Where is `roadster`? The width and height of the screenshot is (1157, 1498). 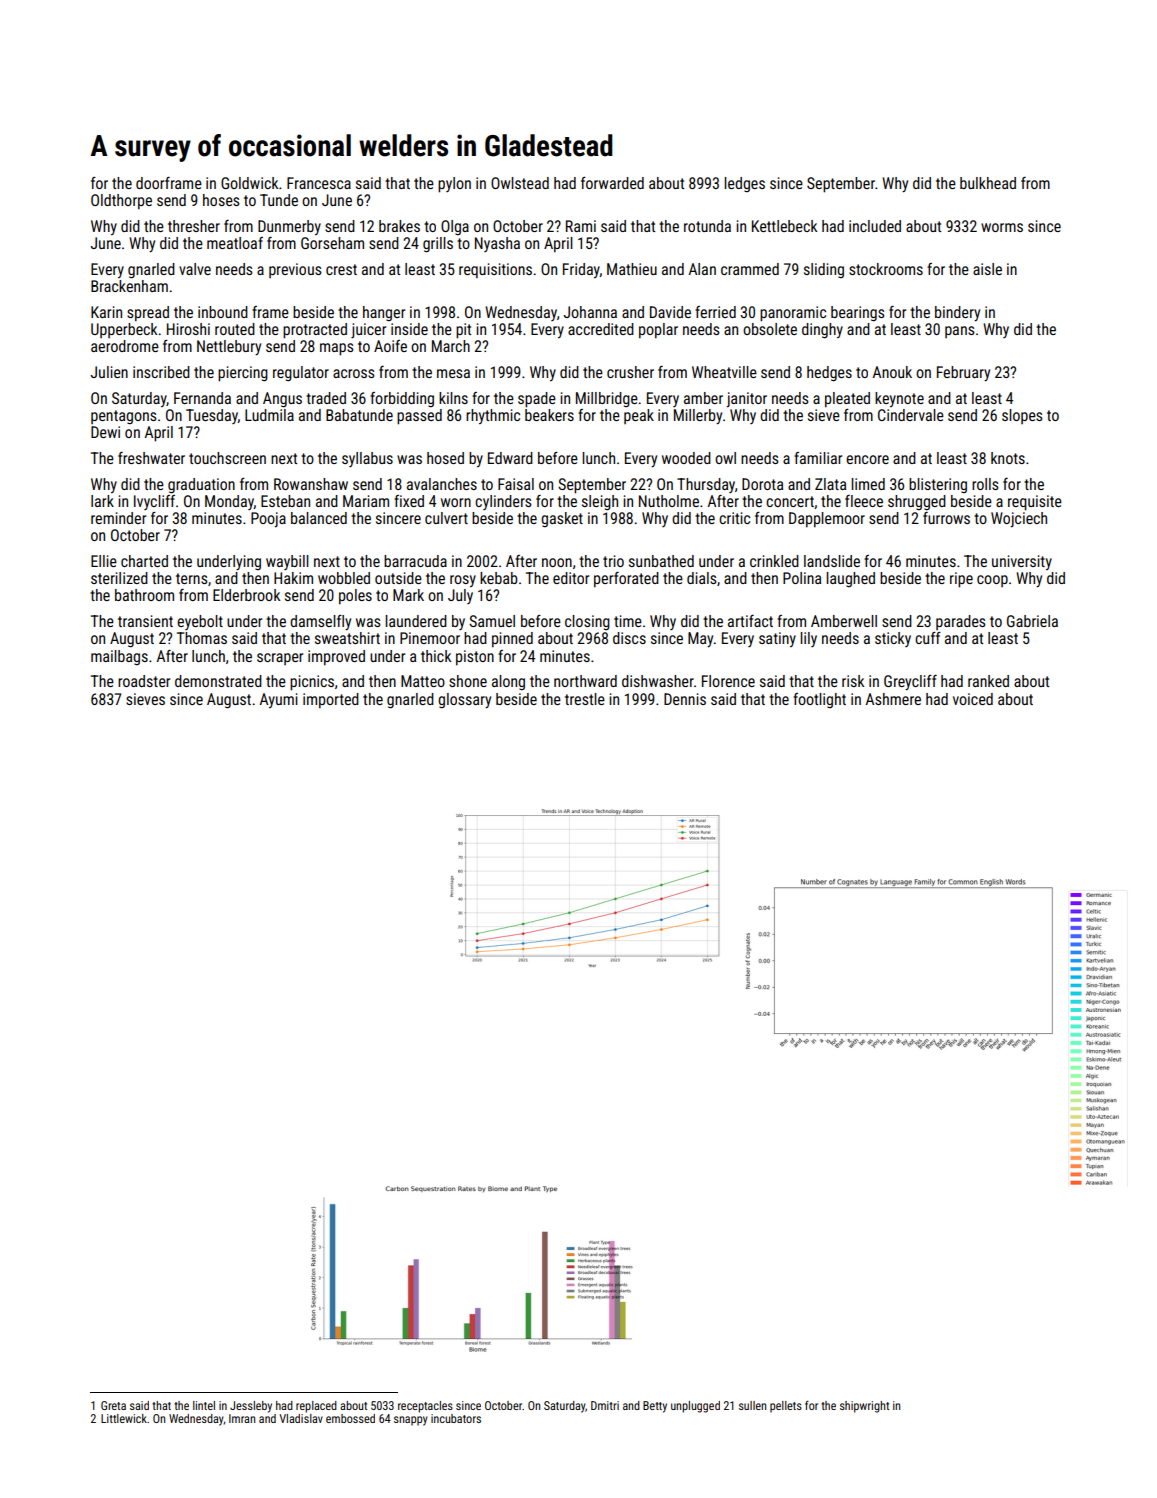 roadster is located at coordinates (144, 681).
